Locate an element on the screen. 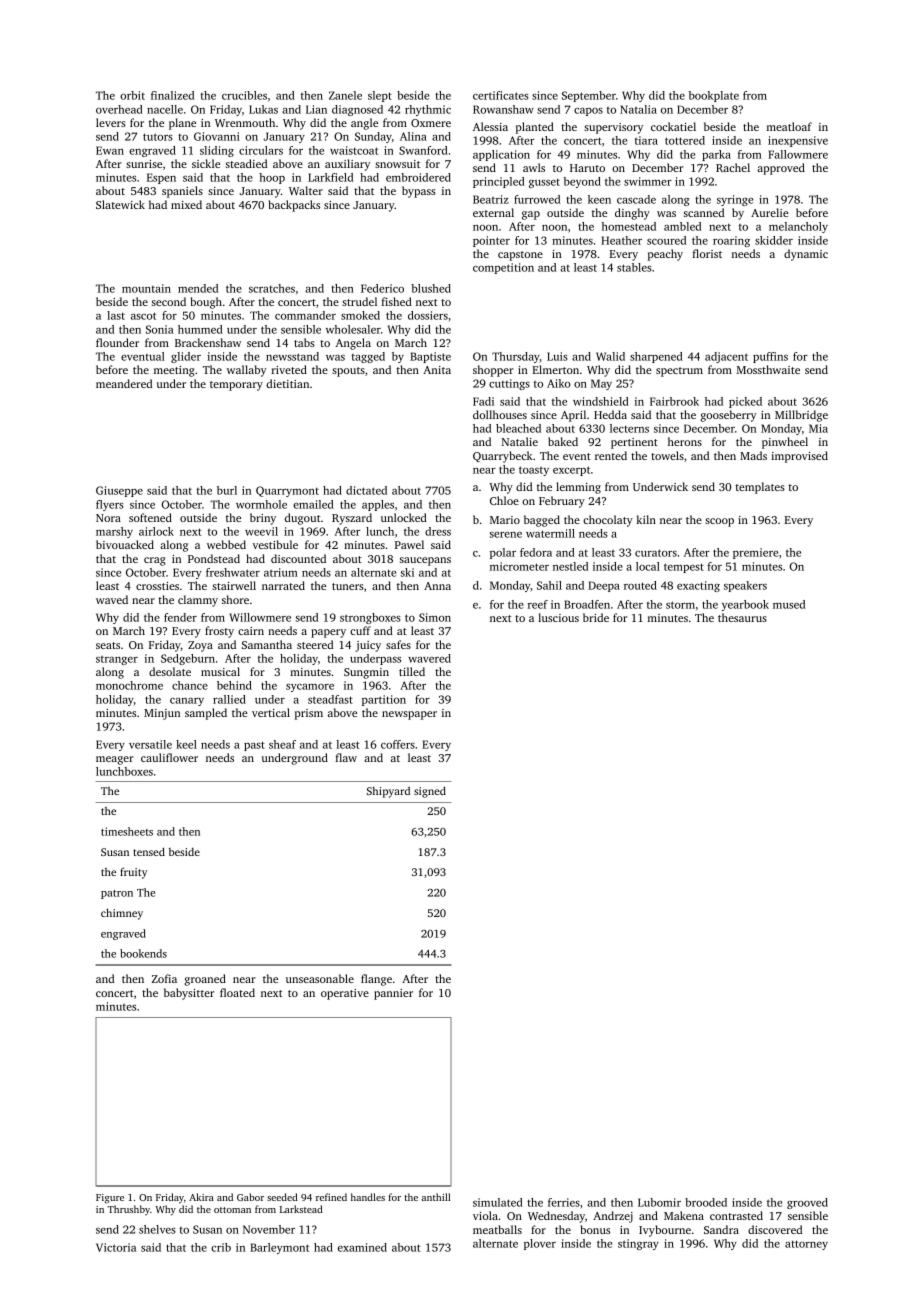 This screenshot has height=1308, width=924. meeting is located at coordinates (174, 371).
